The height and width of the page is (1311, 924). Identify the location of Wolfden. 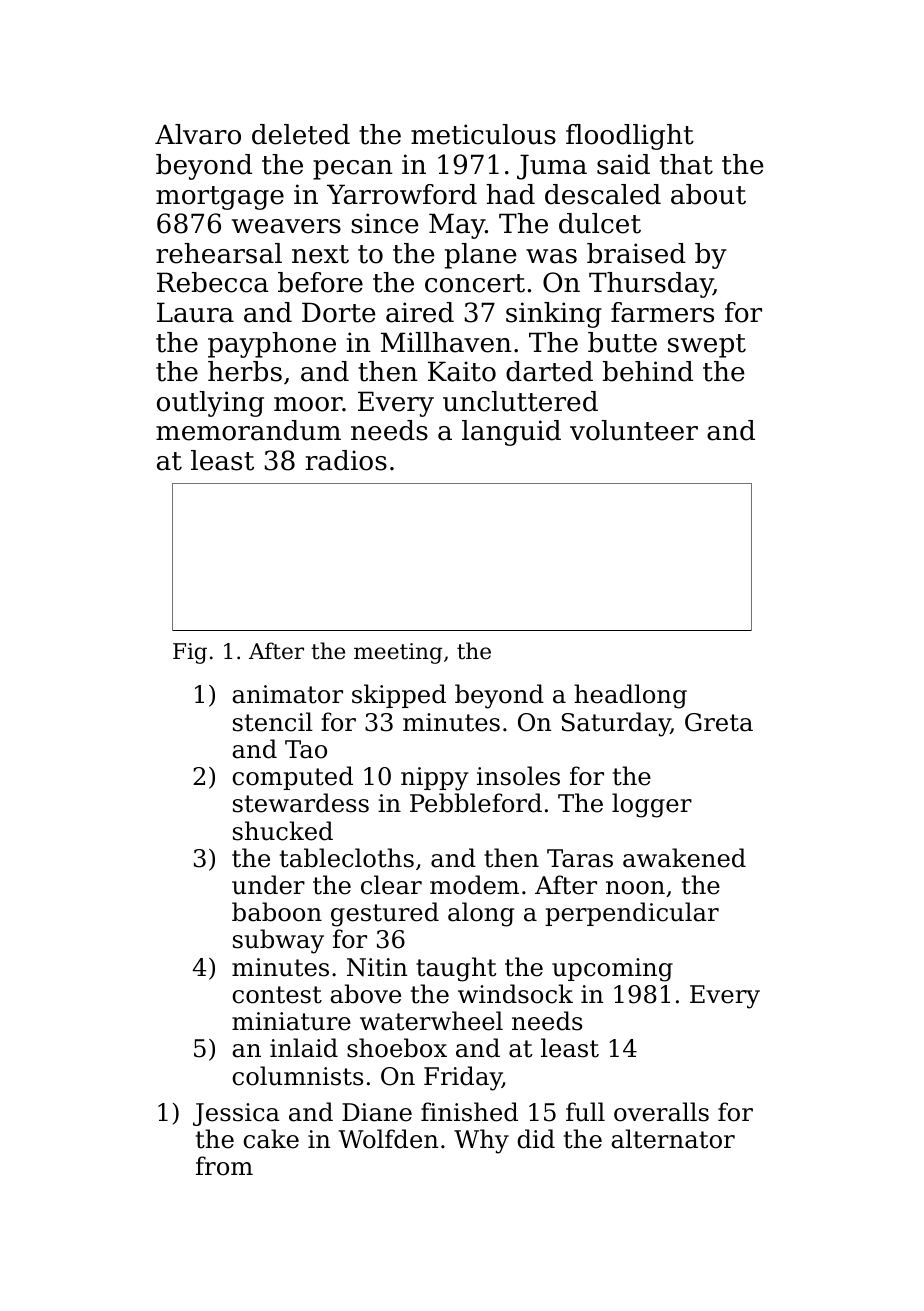
(388, 1139).
